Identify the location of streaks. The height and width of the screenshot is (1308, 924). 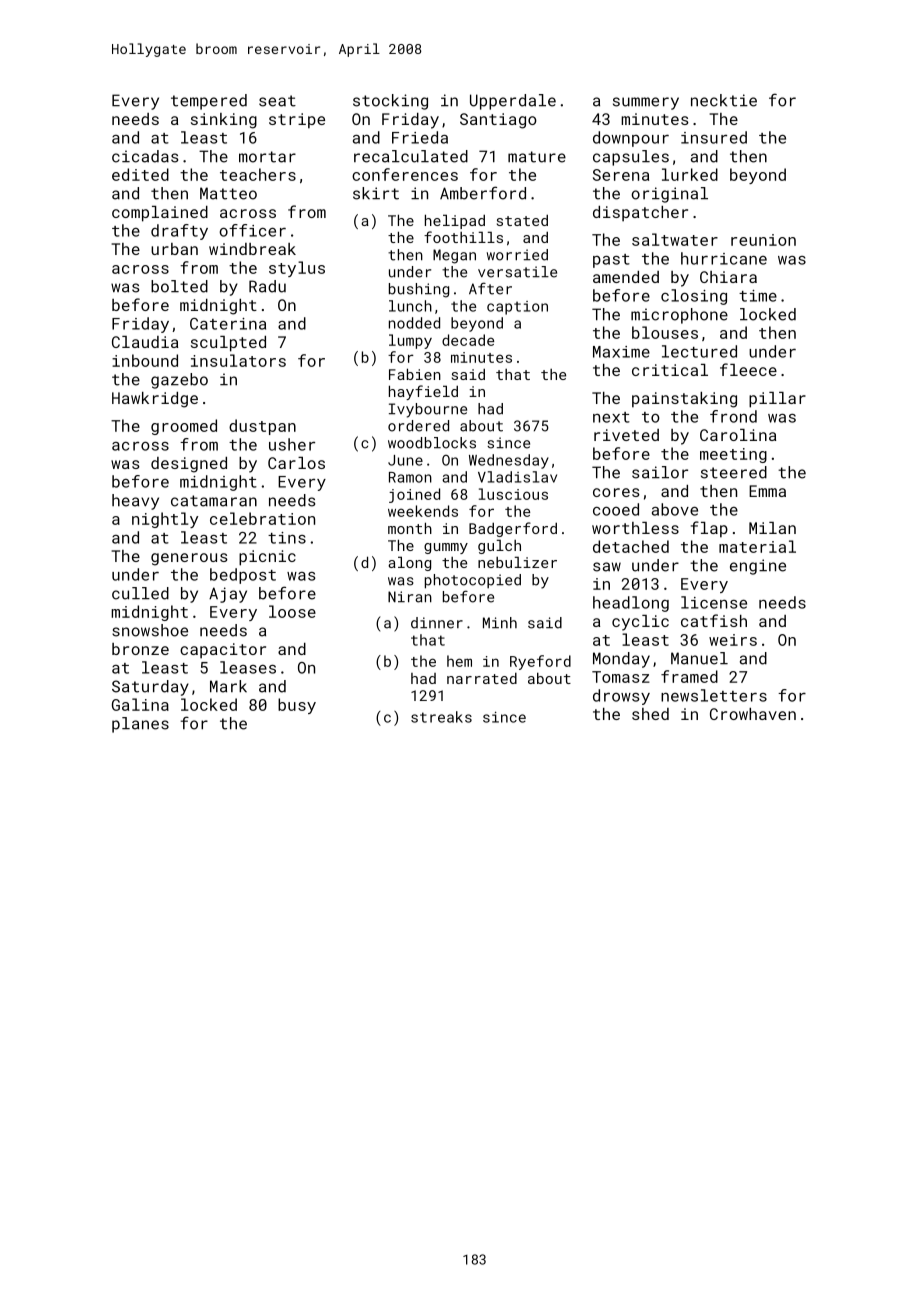
(441, 717).
